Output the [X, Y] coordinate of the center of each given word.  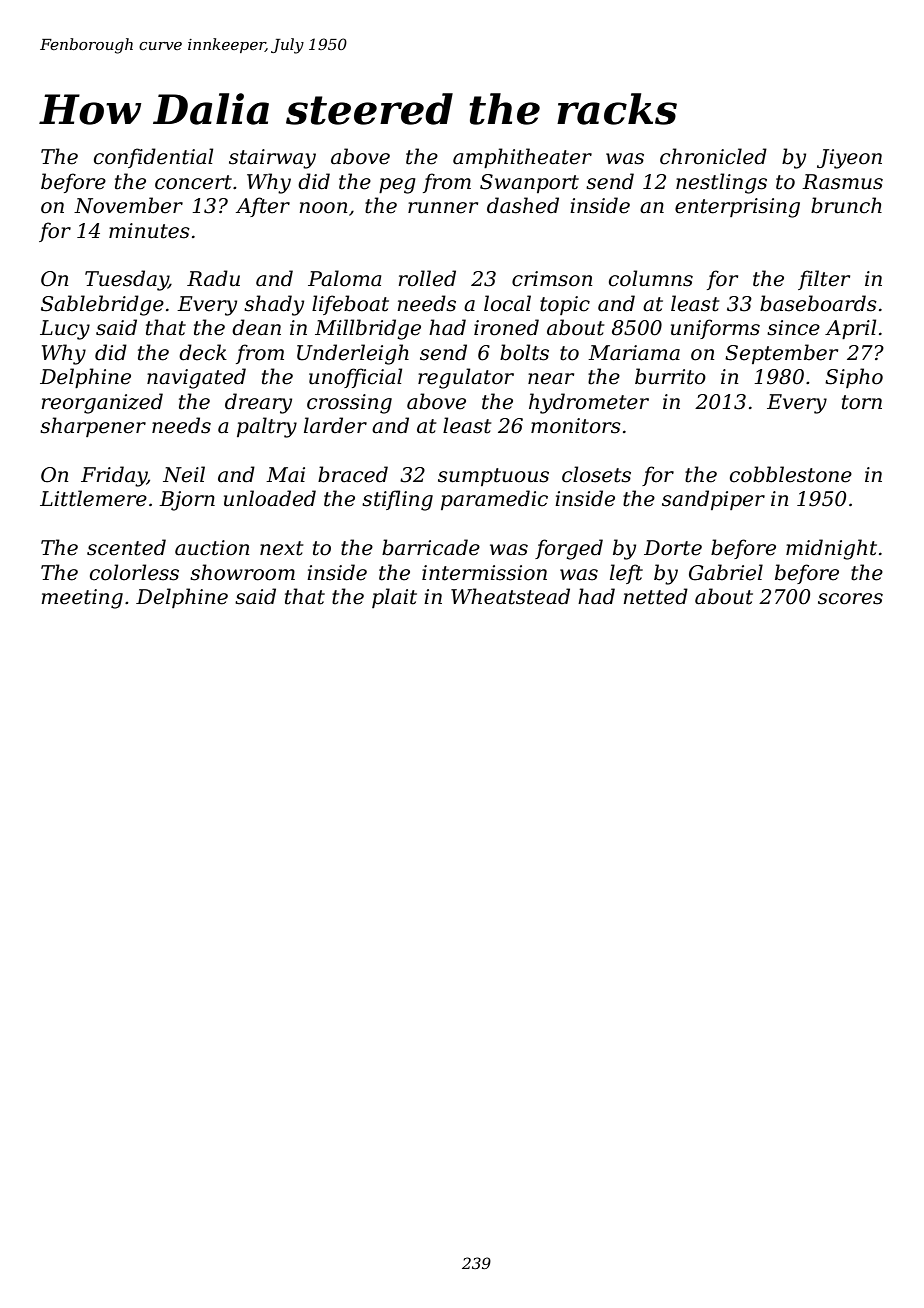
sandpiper [713, 500]
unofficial [355, 378]
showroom [242, 572]
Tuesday [127, 280]
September [781, 354]
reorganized [102, 403]
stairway [272, 159]
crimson [552, 279]
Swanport [529, 183]
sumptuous [493, 477]
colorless [134, 572]
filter [824, 280]
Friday [114, 476]
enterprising [737, 208]
